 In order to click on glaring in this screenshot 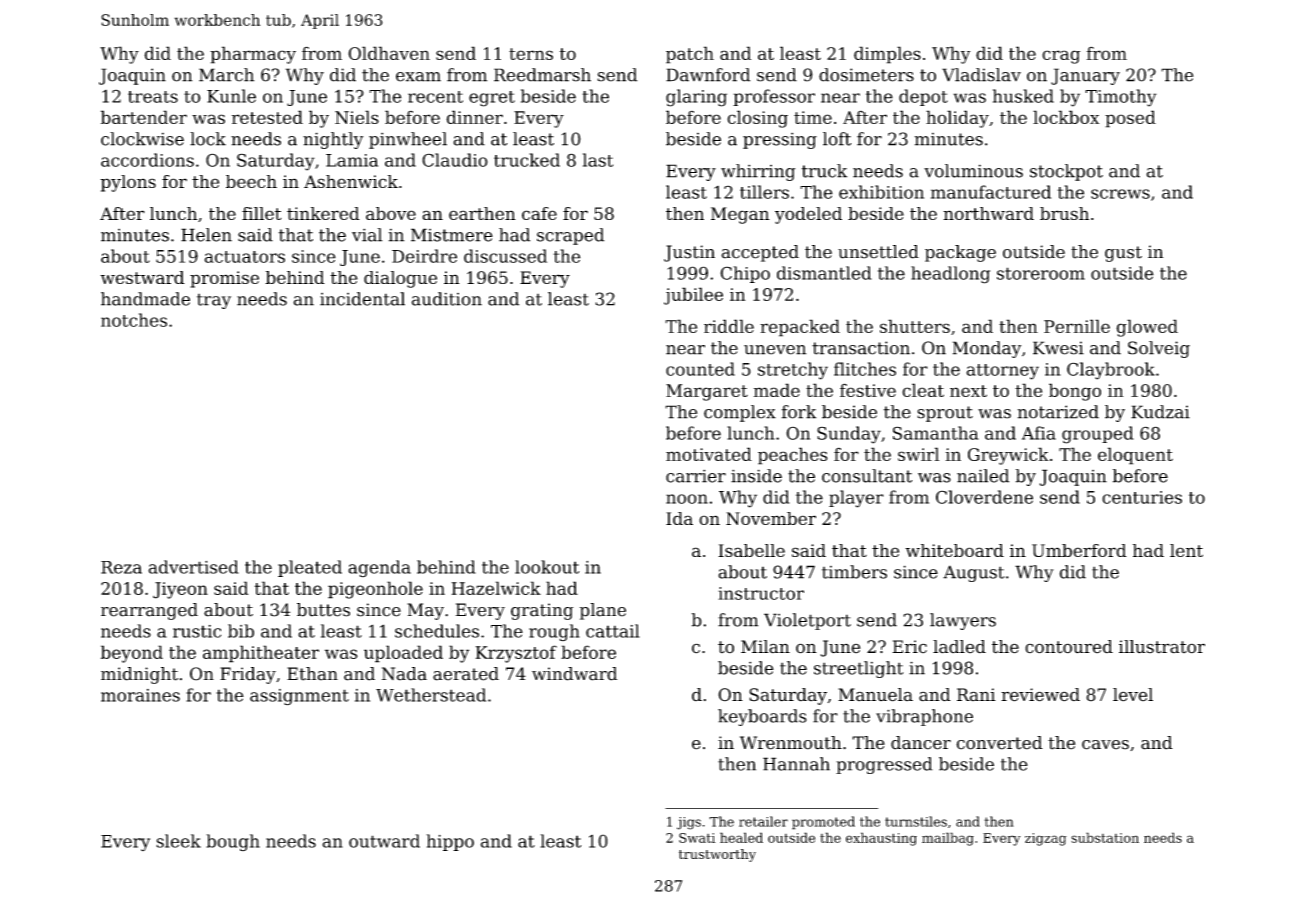, I will do `click(696, 98)`.
